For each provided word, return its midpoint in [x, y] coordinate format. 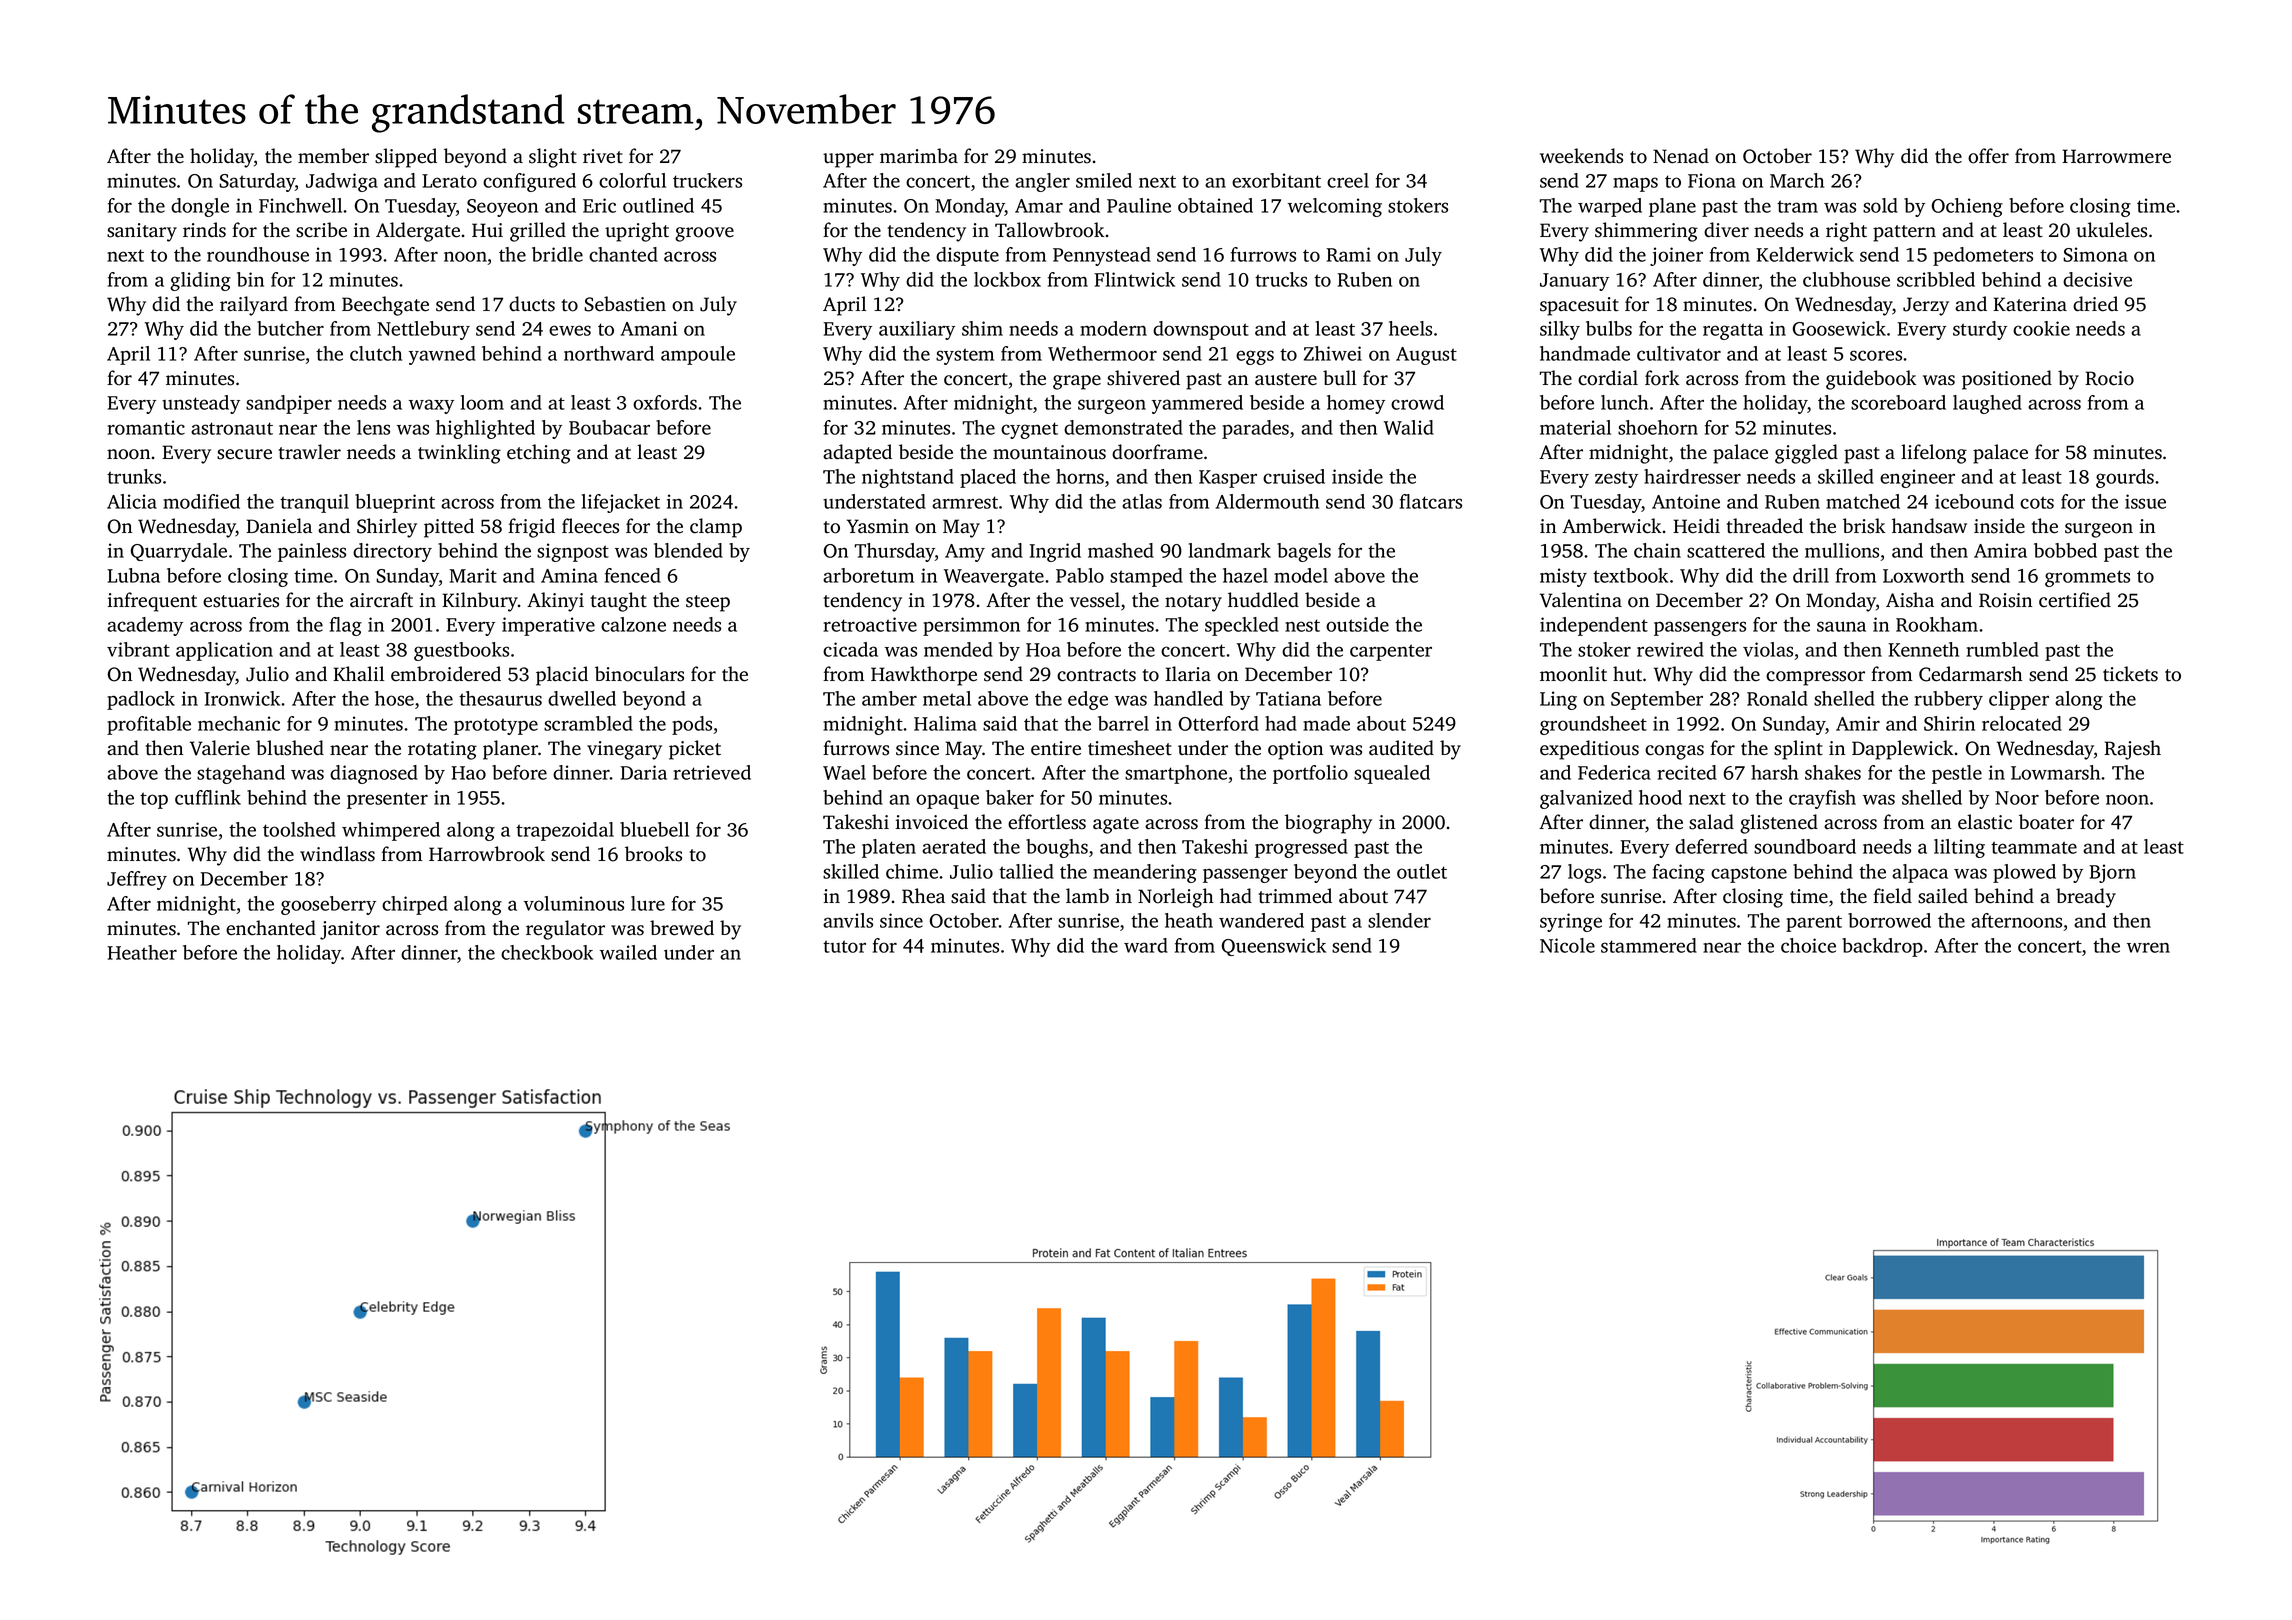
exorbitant [1276, 180]
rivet [603, 156]
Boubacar [609, 427]
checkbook [547, 952]
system [965, 356]
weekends [1581, 156]
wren [2148, 947]
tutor [844, 946]
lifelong [1934, 454]
